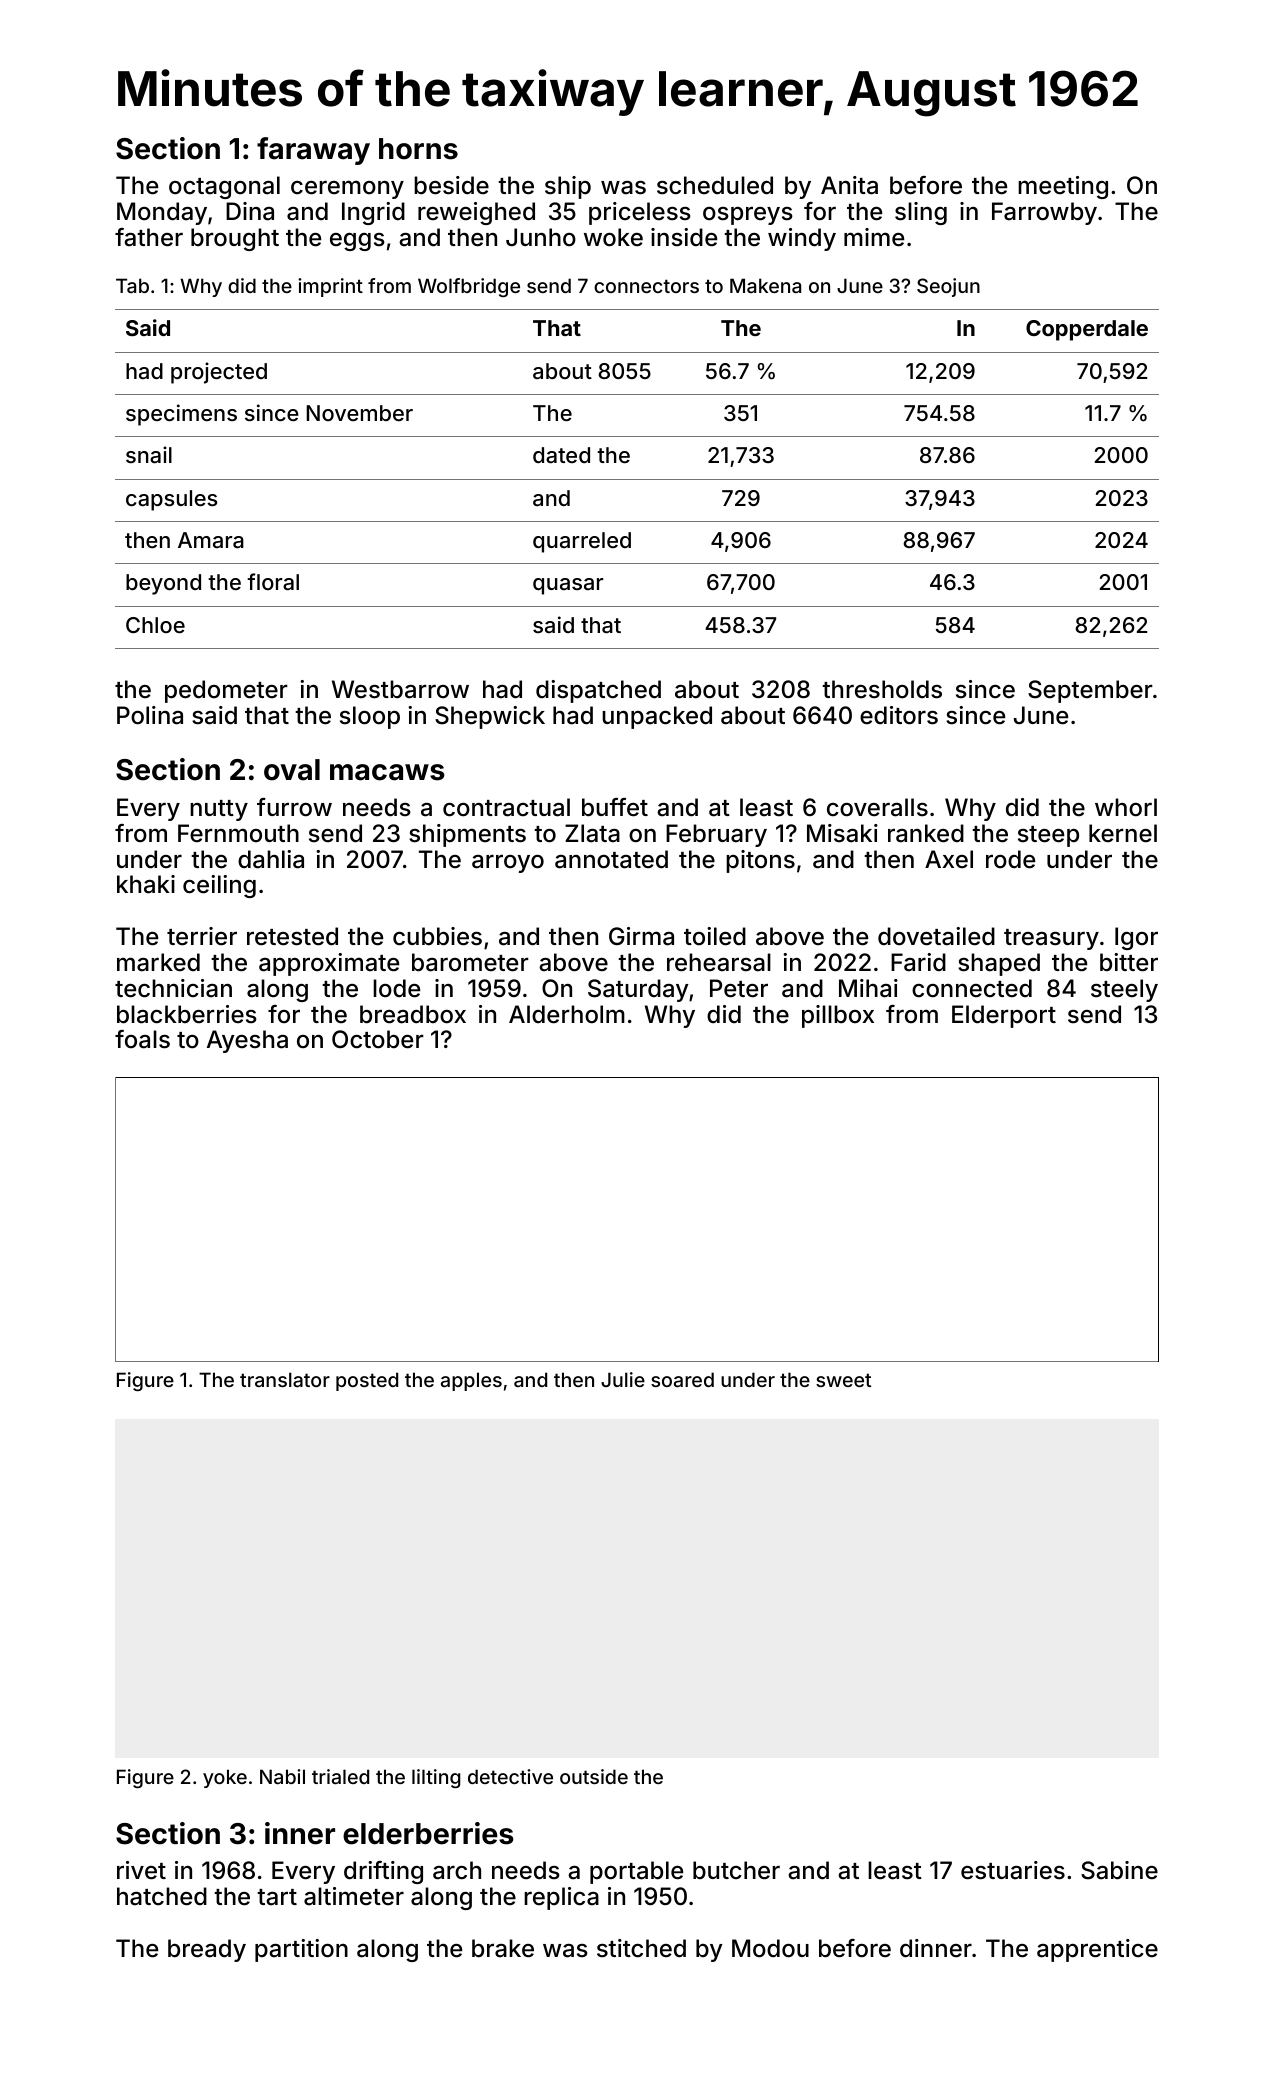 The width and height of the page is (1274, 2098). Describe the element at coordinates (567, 1014) in the page. I see `Alderholm` at that location.
